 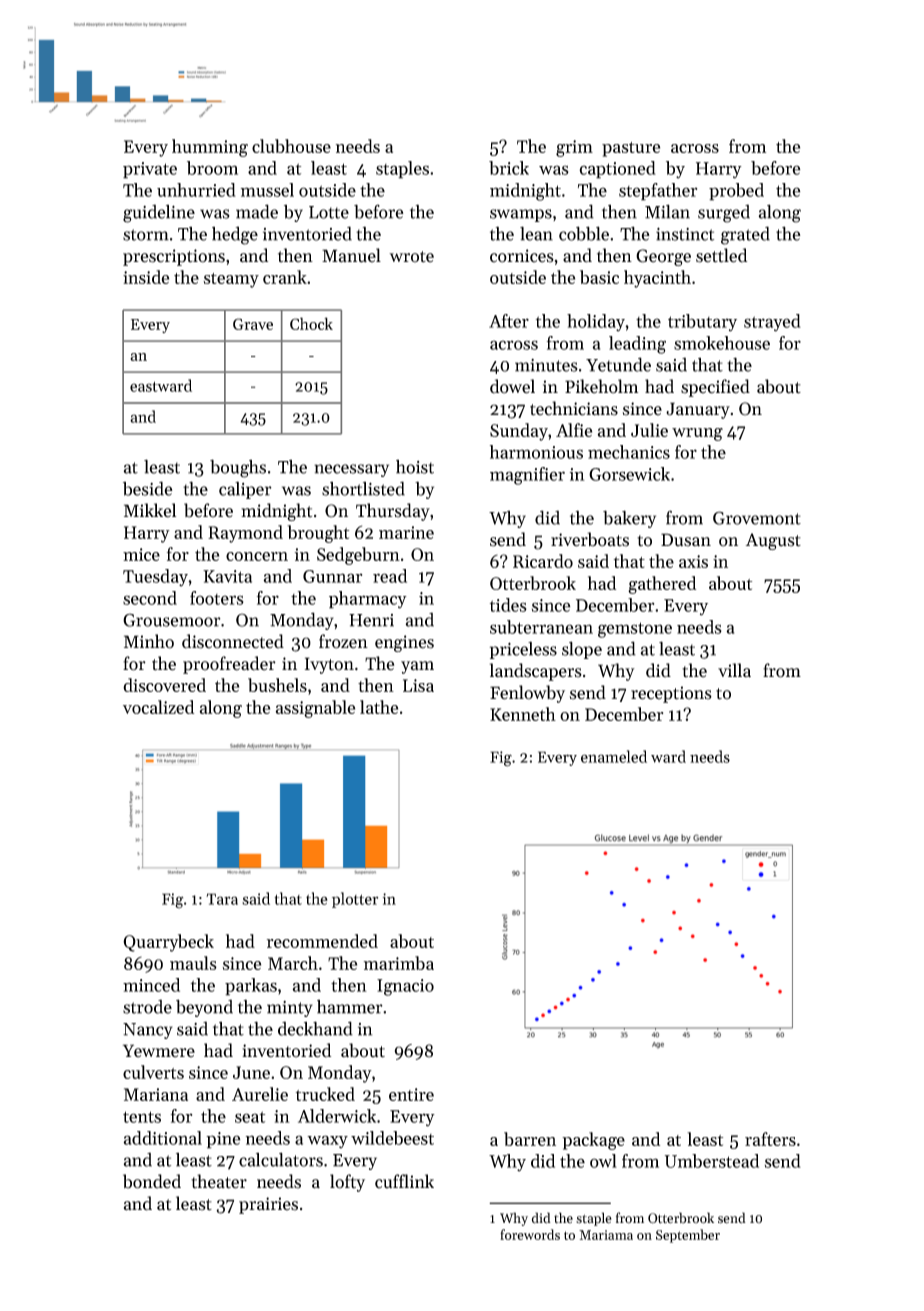 What do you see at coordinates (168, 943) in the screenshot?
I see `Quarrybeck` at bounding box center [168, 943].
